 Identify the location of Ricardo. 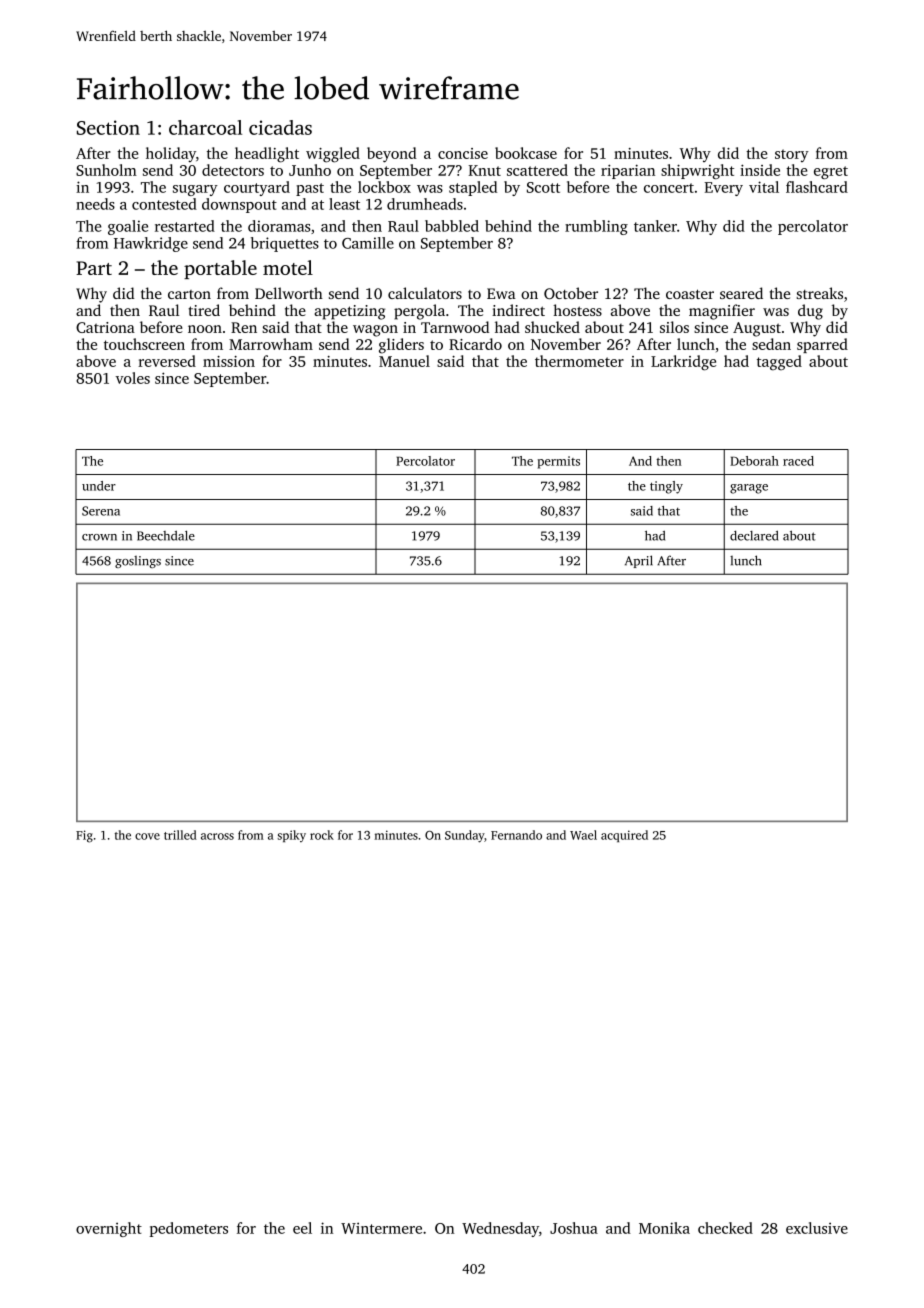
(475, 344).
